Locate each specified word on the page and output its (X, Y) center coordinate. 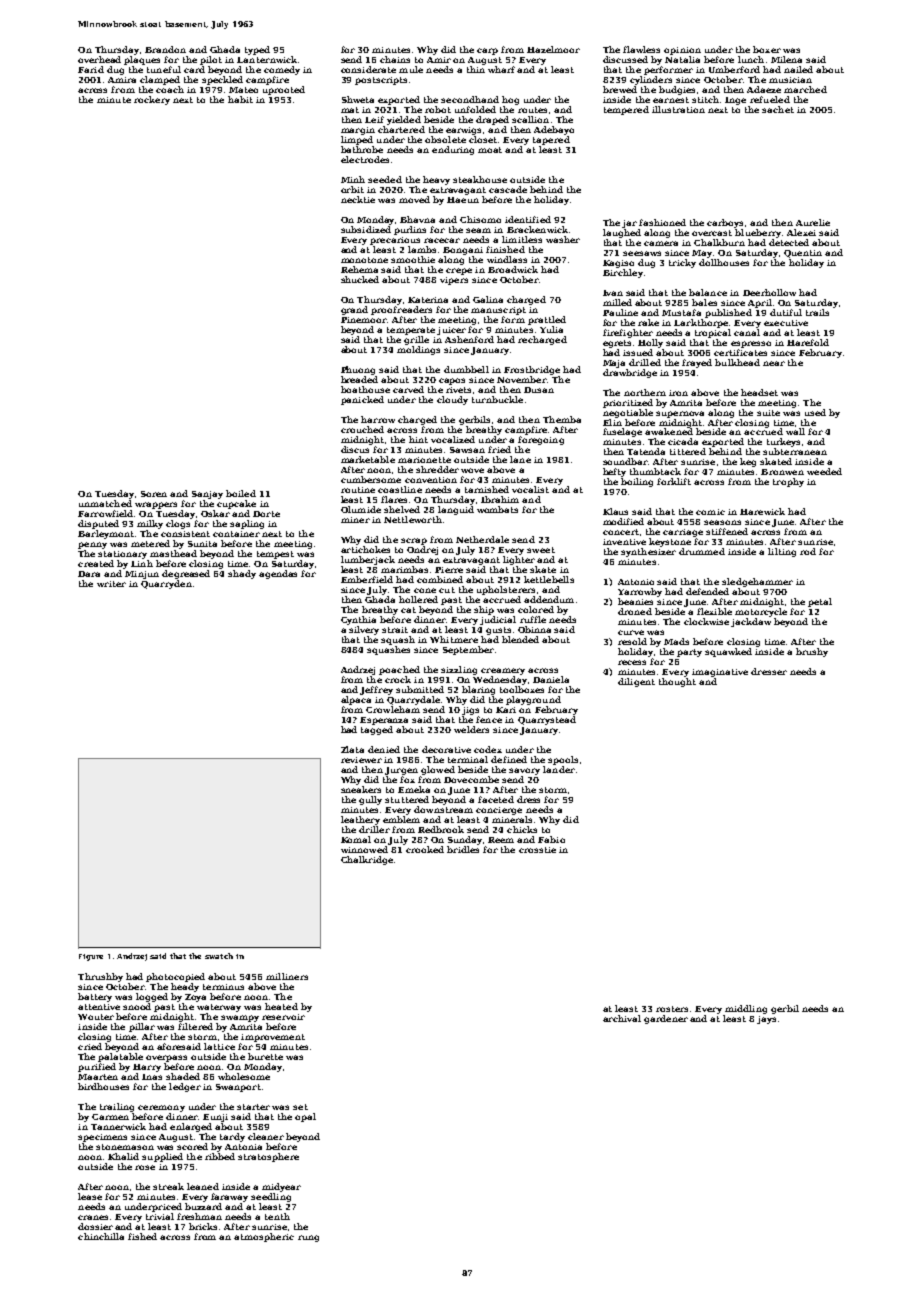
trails (817, 312)
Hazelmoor (553, 49)
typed (257, 50)
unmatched (105, 503)
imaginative (720, 673)
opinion (682, 51)
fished (142, 1236)
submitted (420, 689)
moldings (418, 350)
